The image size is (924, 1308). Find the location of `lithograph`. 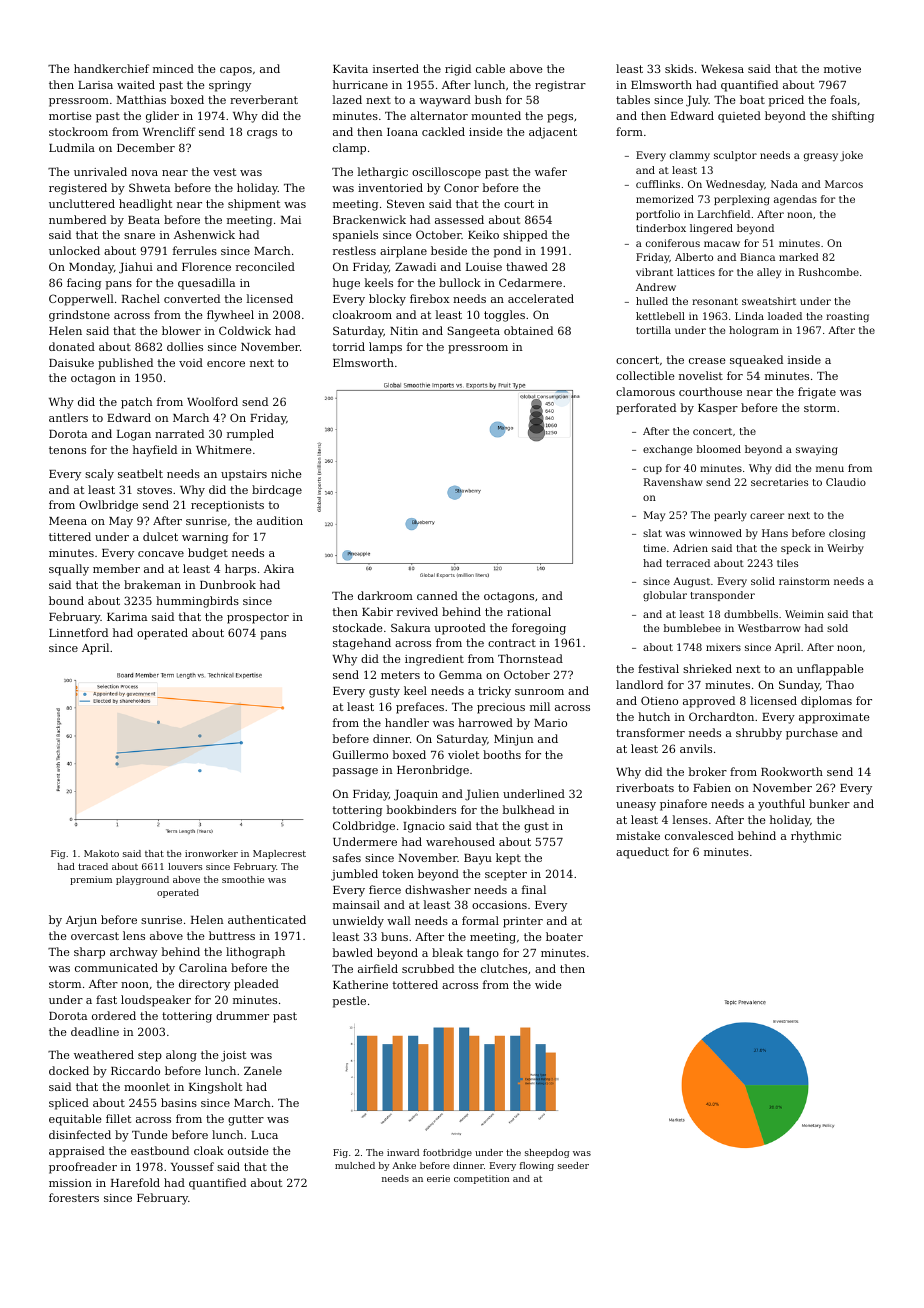

lithograph is located at coordinates (255, 953).
